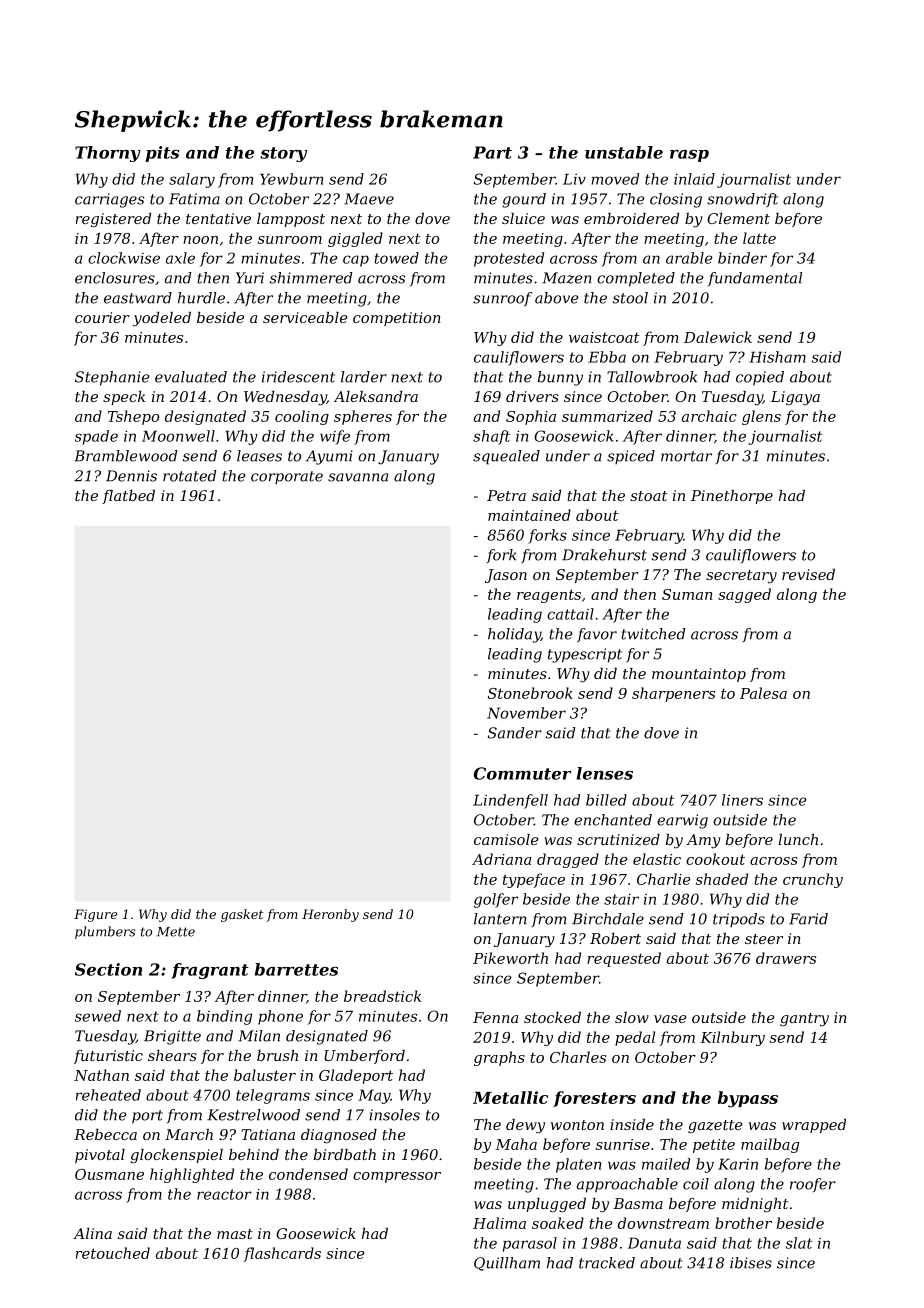  What do you see at coordinates (507, 1264) in the screenshot?
I see `Quillham` at bounding box center [507, 1264].
